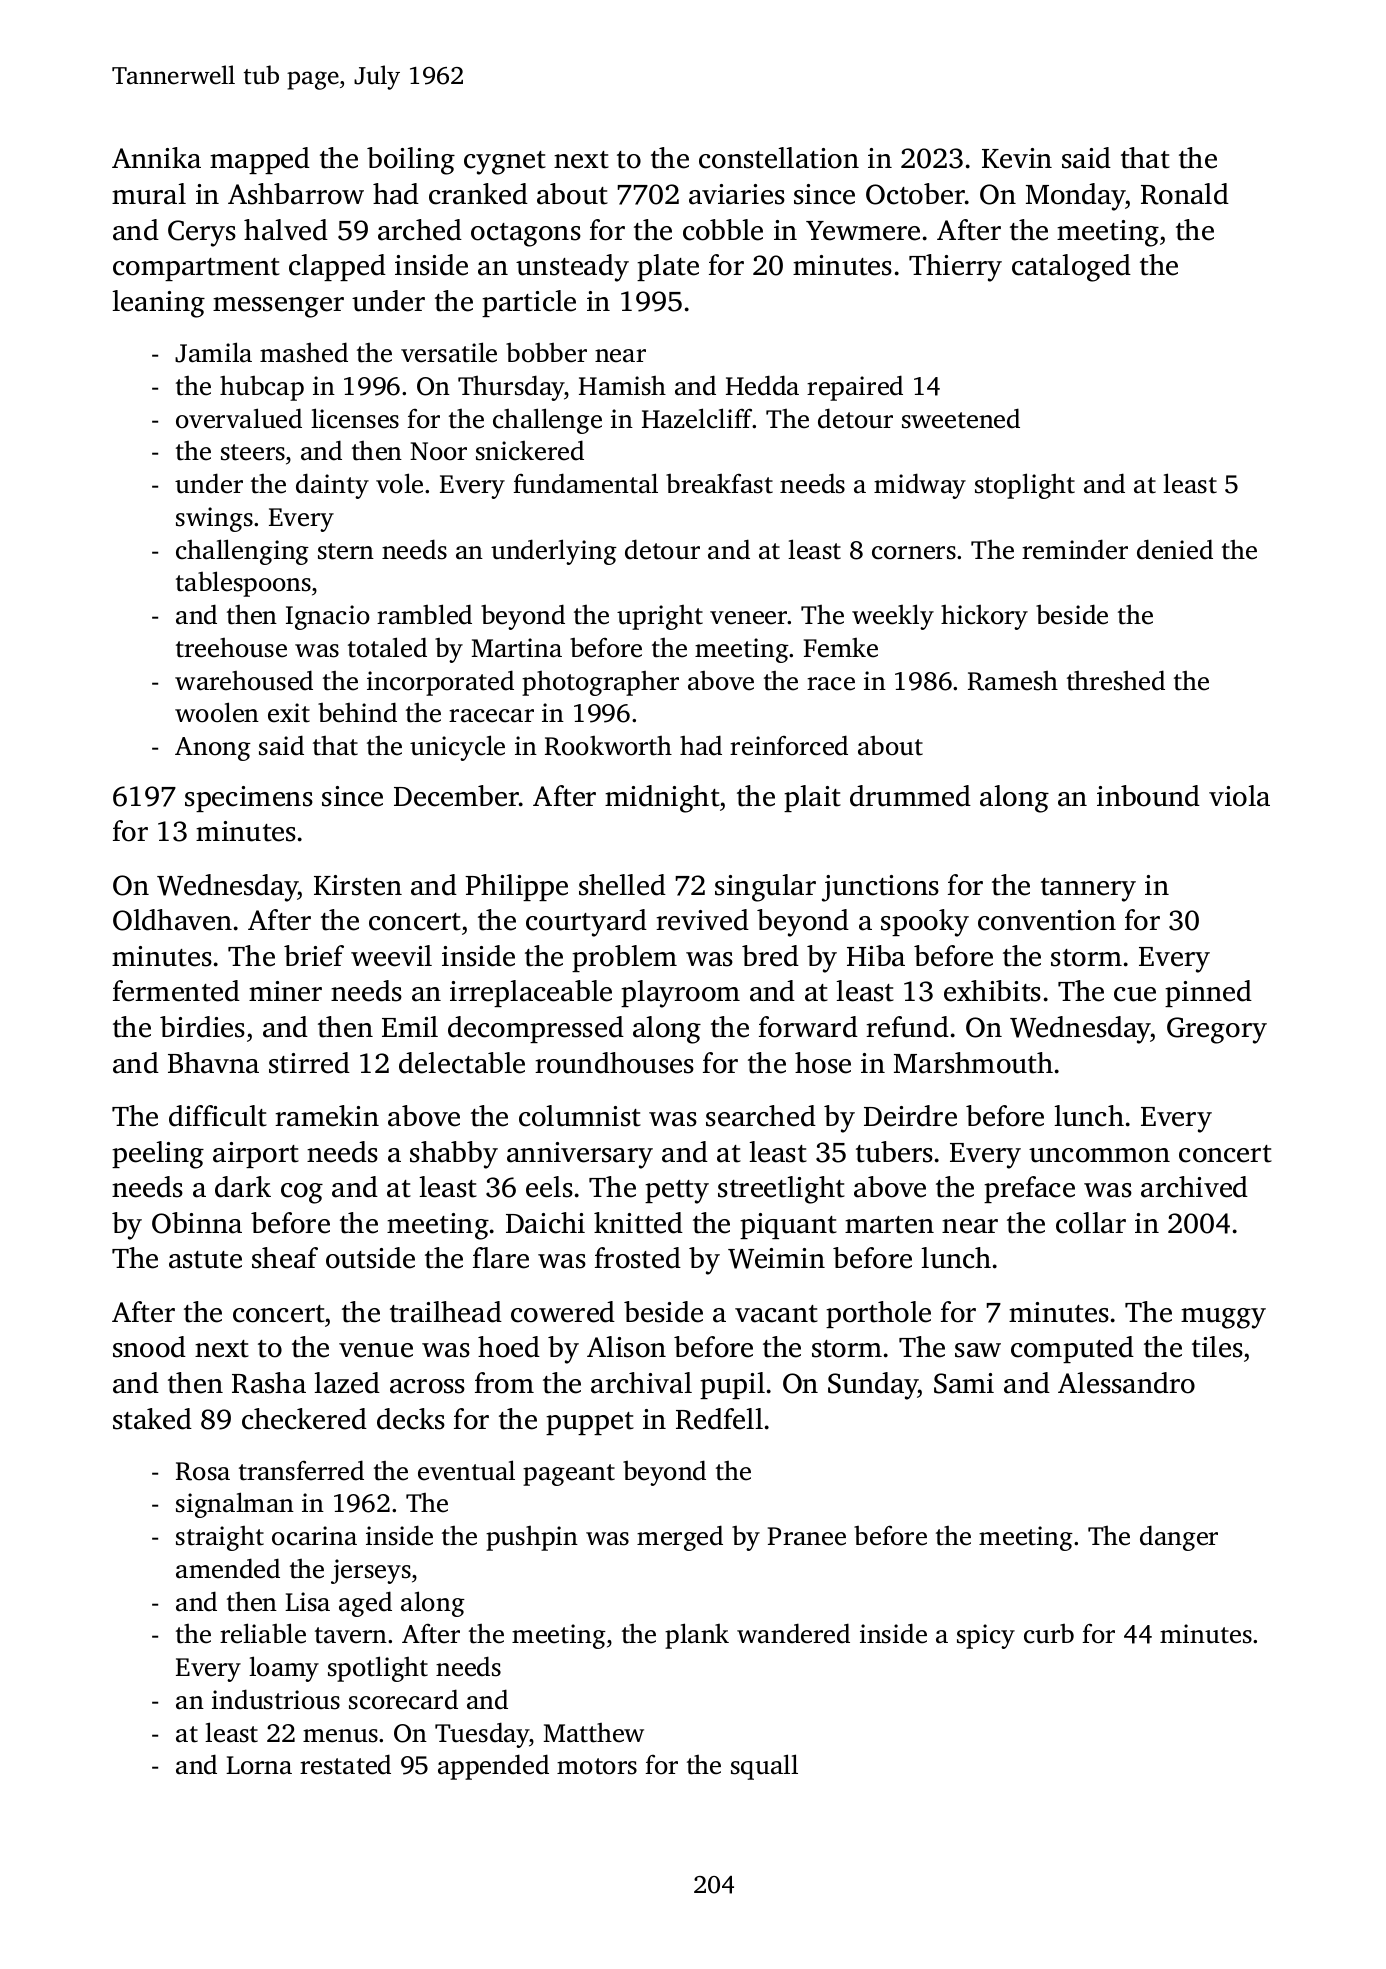  I want to click on Kevin, so click(1017, 158).
